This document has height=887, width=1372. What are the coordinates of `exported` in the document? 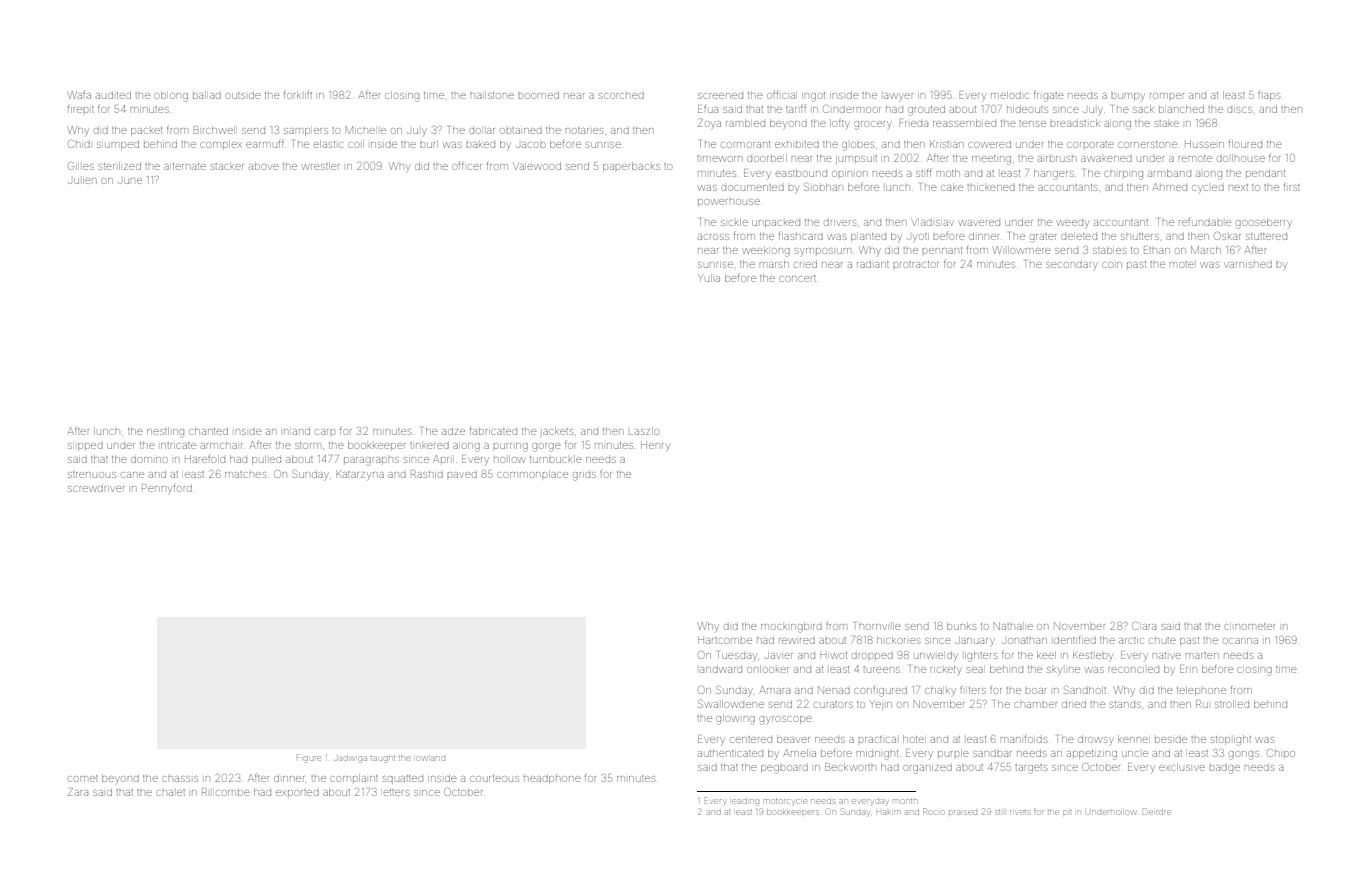 It's located at (297, 792).
